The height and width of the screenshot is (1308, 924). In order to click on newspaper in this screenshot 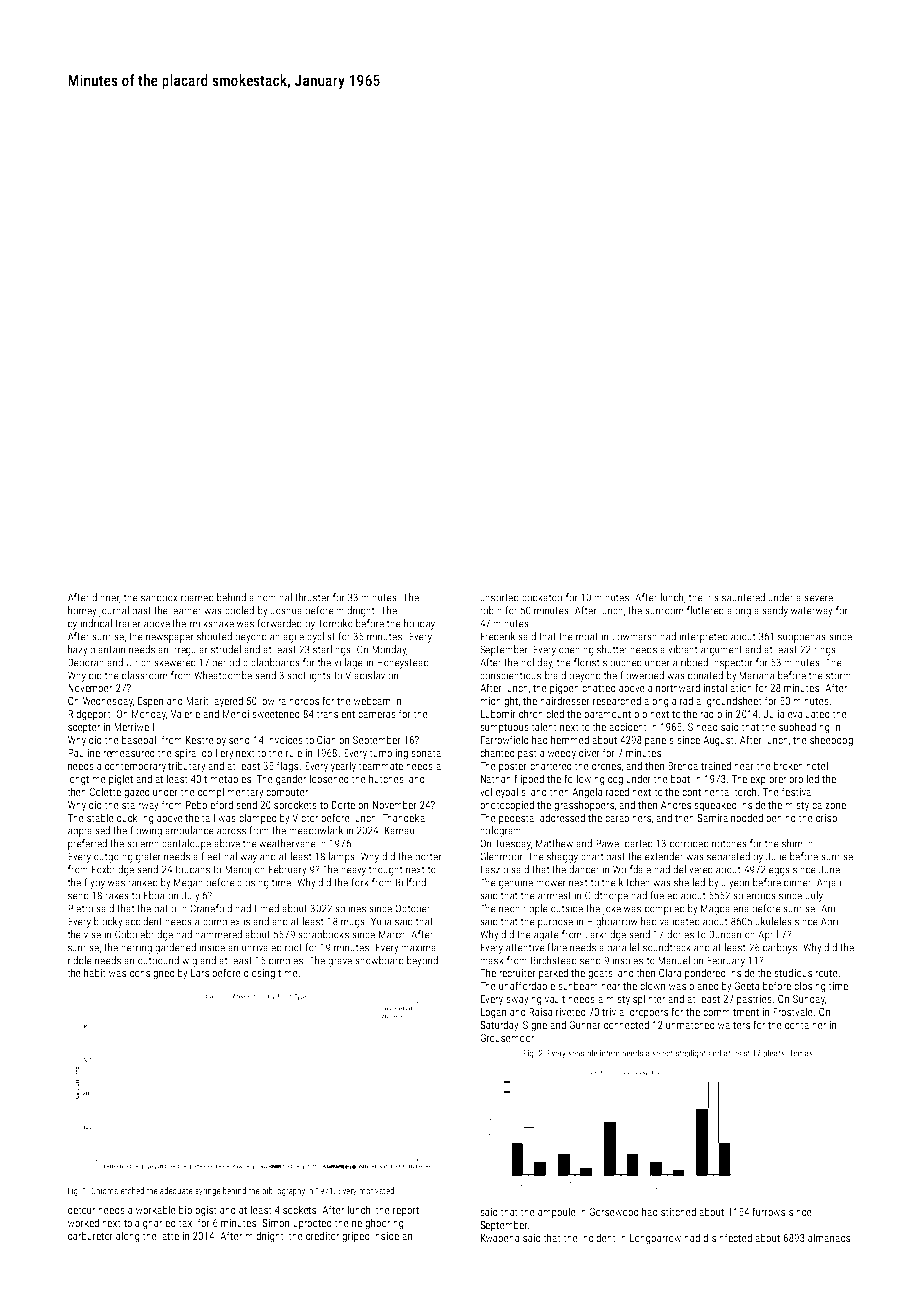, I will do `click(170, 638)`.
